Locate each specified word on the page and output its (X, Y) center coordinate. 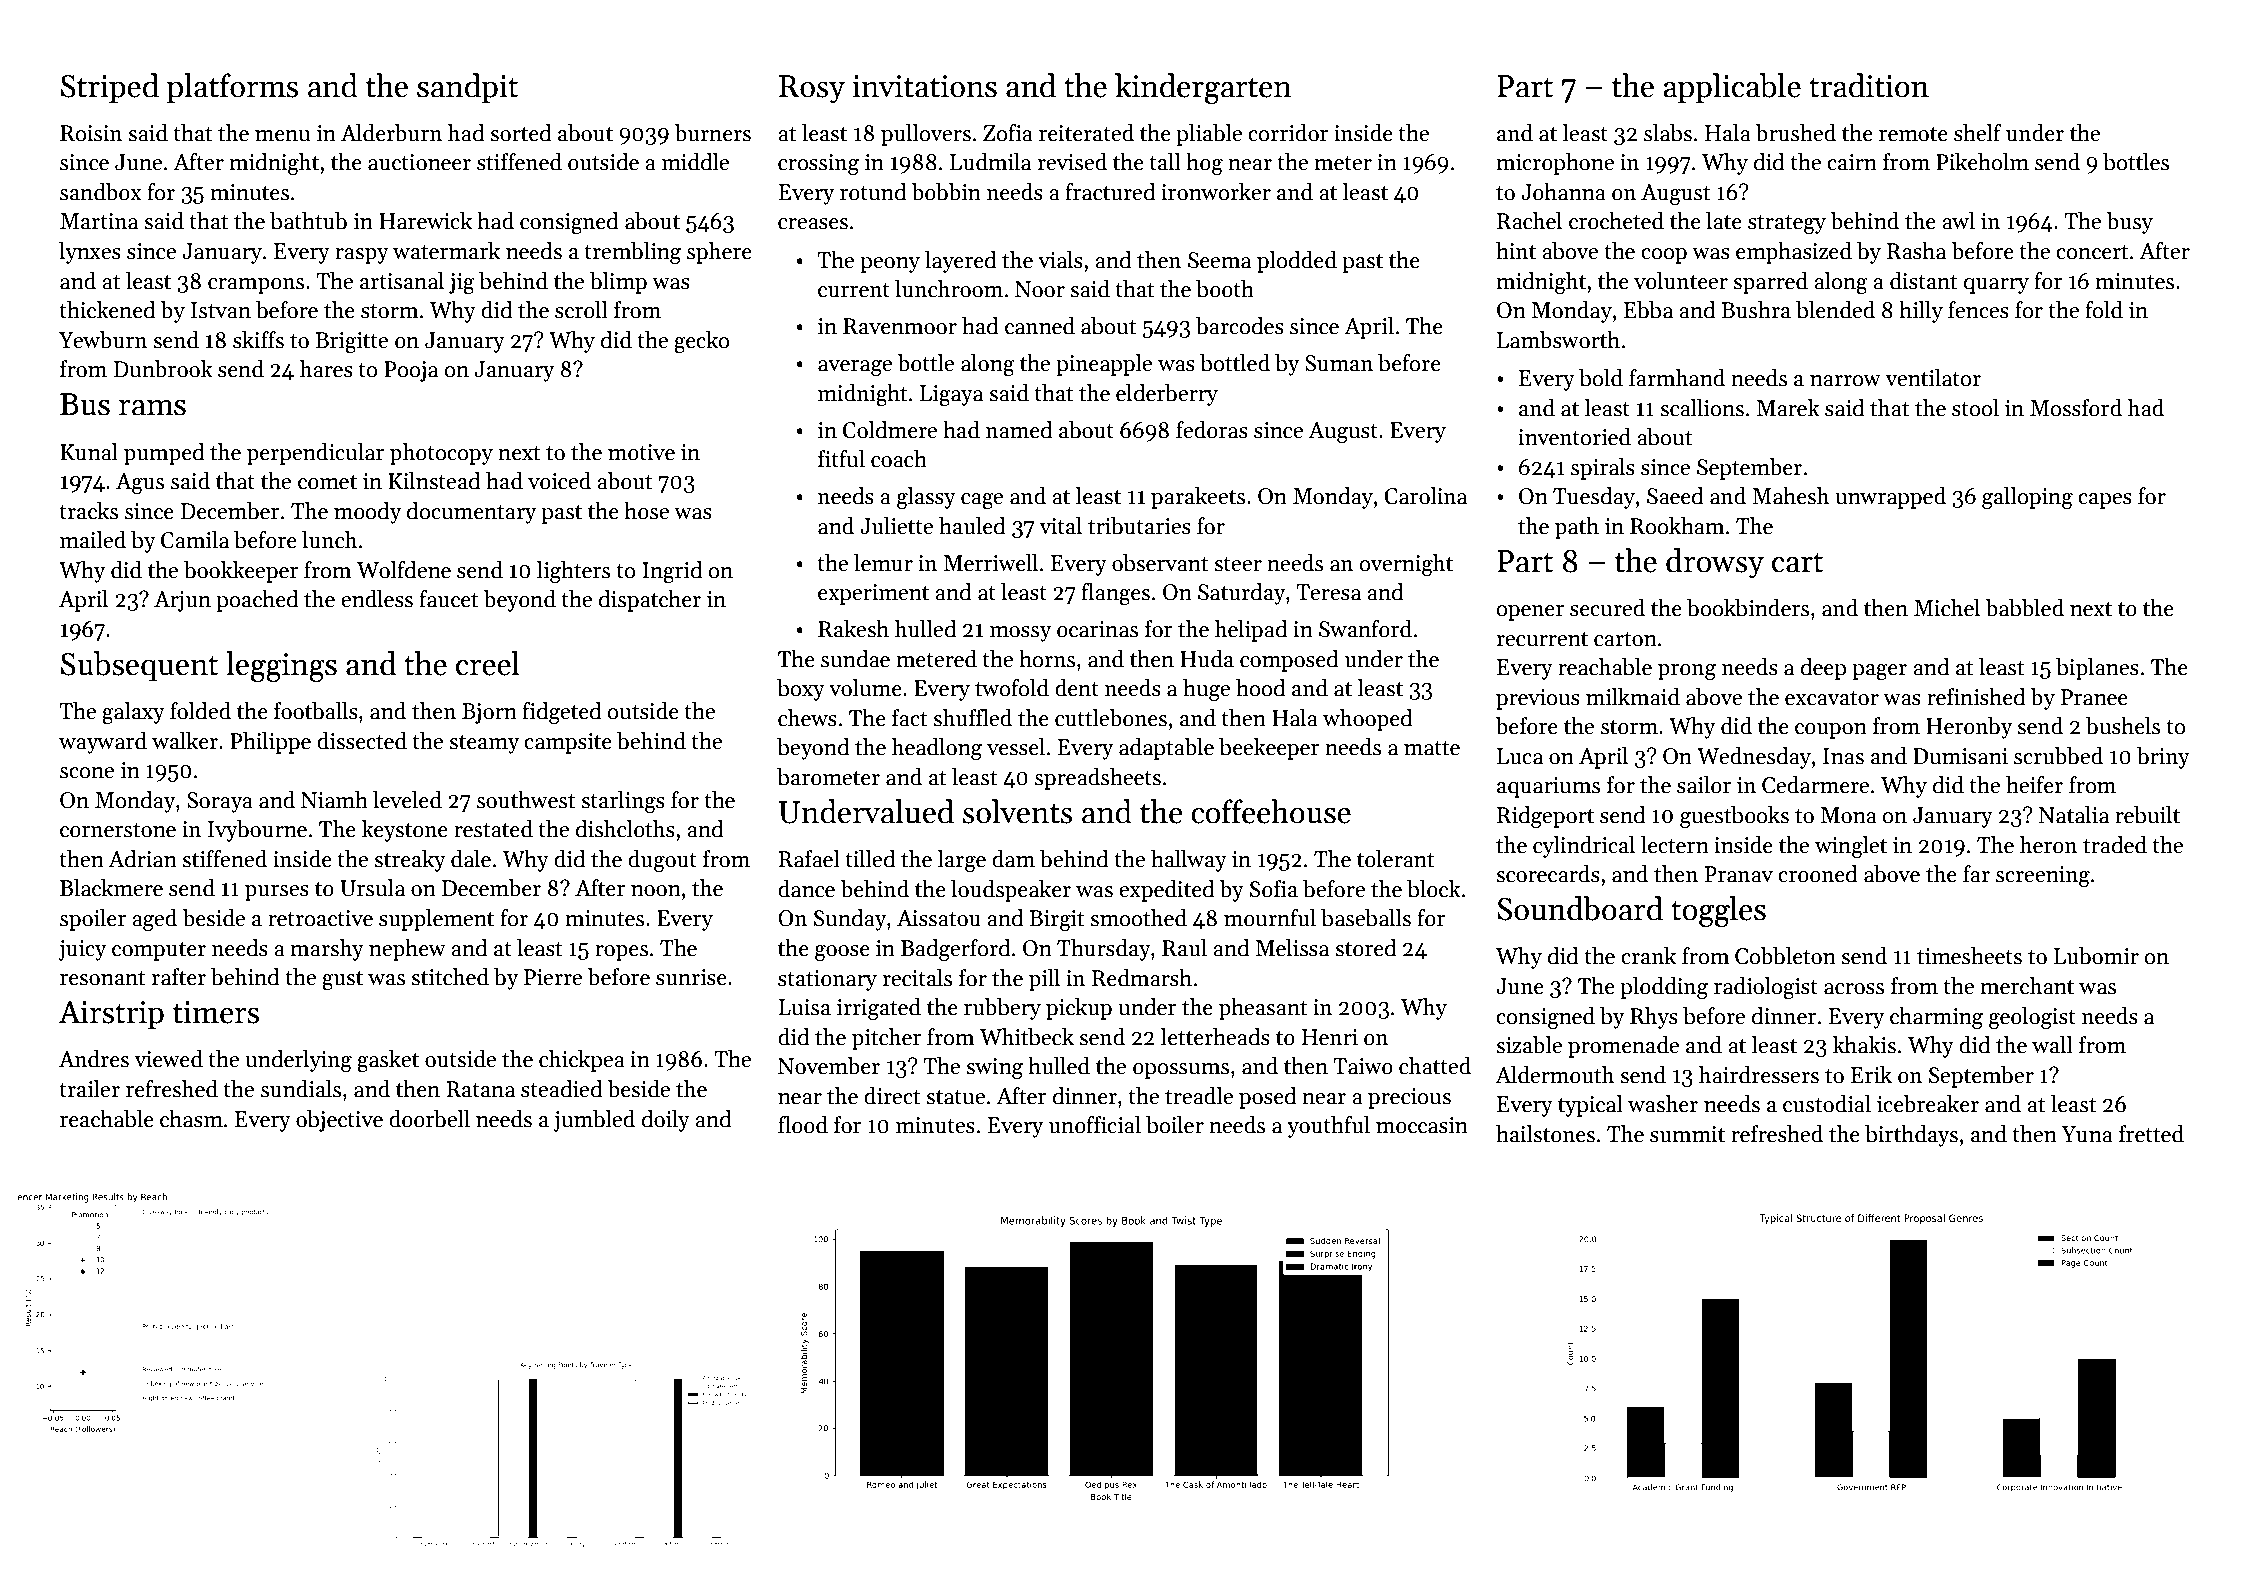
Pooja (411, 371)
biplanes (2097, 669)
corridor (1288, 133)
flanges (1115, 594)
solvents (1018, 811)
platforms (232, 88)
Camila (195, 540)
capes (2105, 501)
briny (2163, 758)
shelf (1977, 133)
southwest (526, 800)
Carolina (1425, 496)
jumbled (594, 1121)
